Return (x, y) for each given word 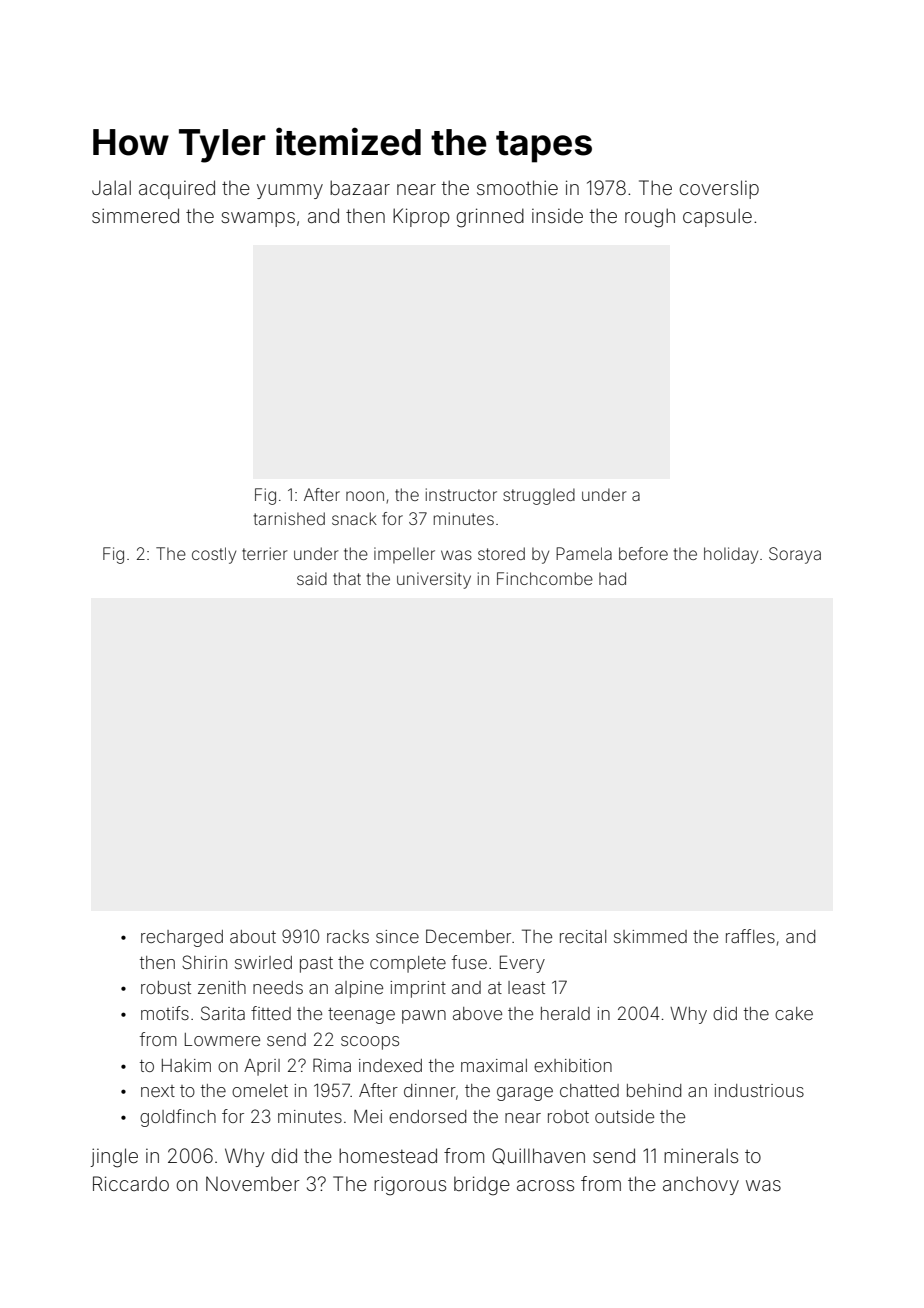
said (312, 578)
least (526, 987)
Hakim (186, 1065)
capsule (717, 217)
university (434, 580)
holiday (731, 555)
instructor (461, 494)
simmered (135, 215)
